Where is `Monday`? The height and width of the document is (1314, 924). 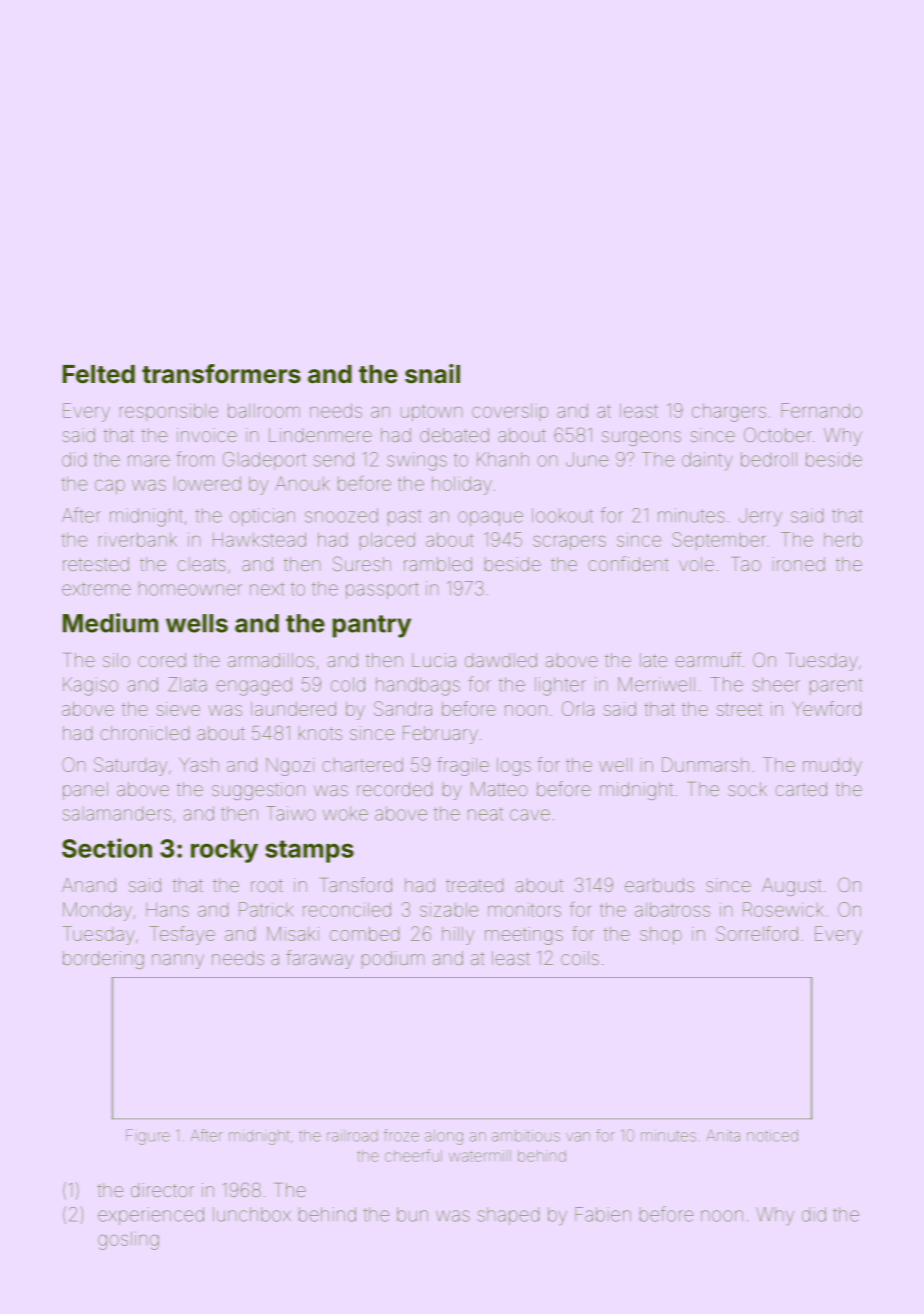
Monday is located at coordinates (97, 911).
